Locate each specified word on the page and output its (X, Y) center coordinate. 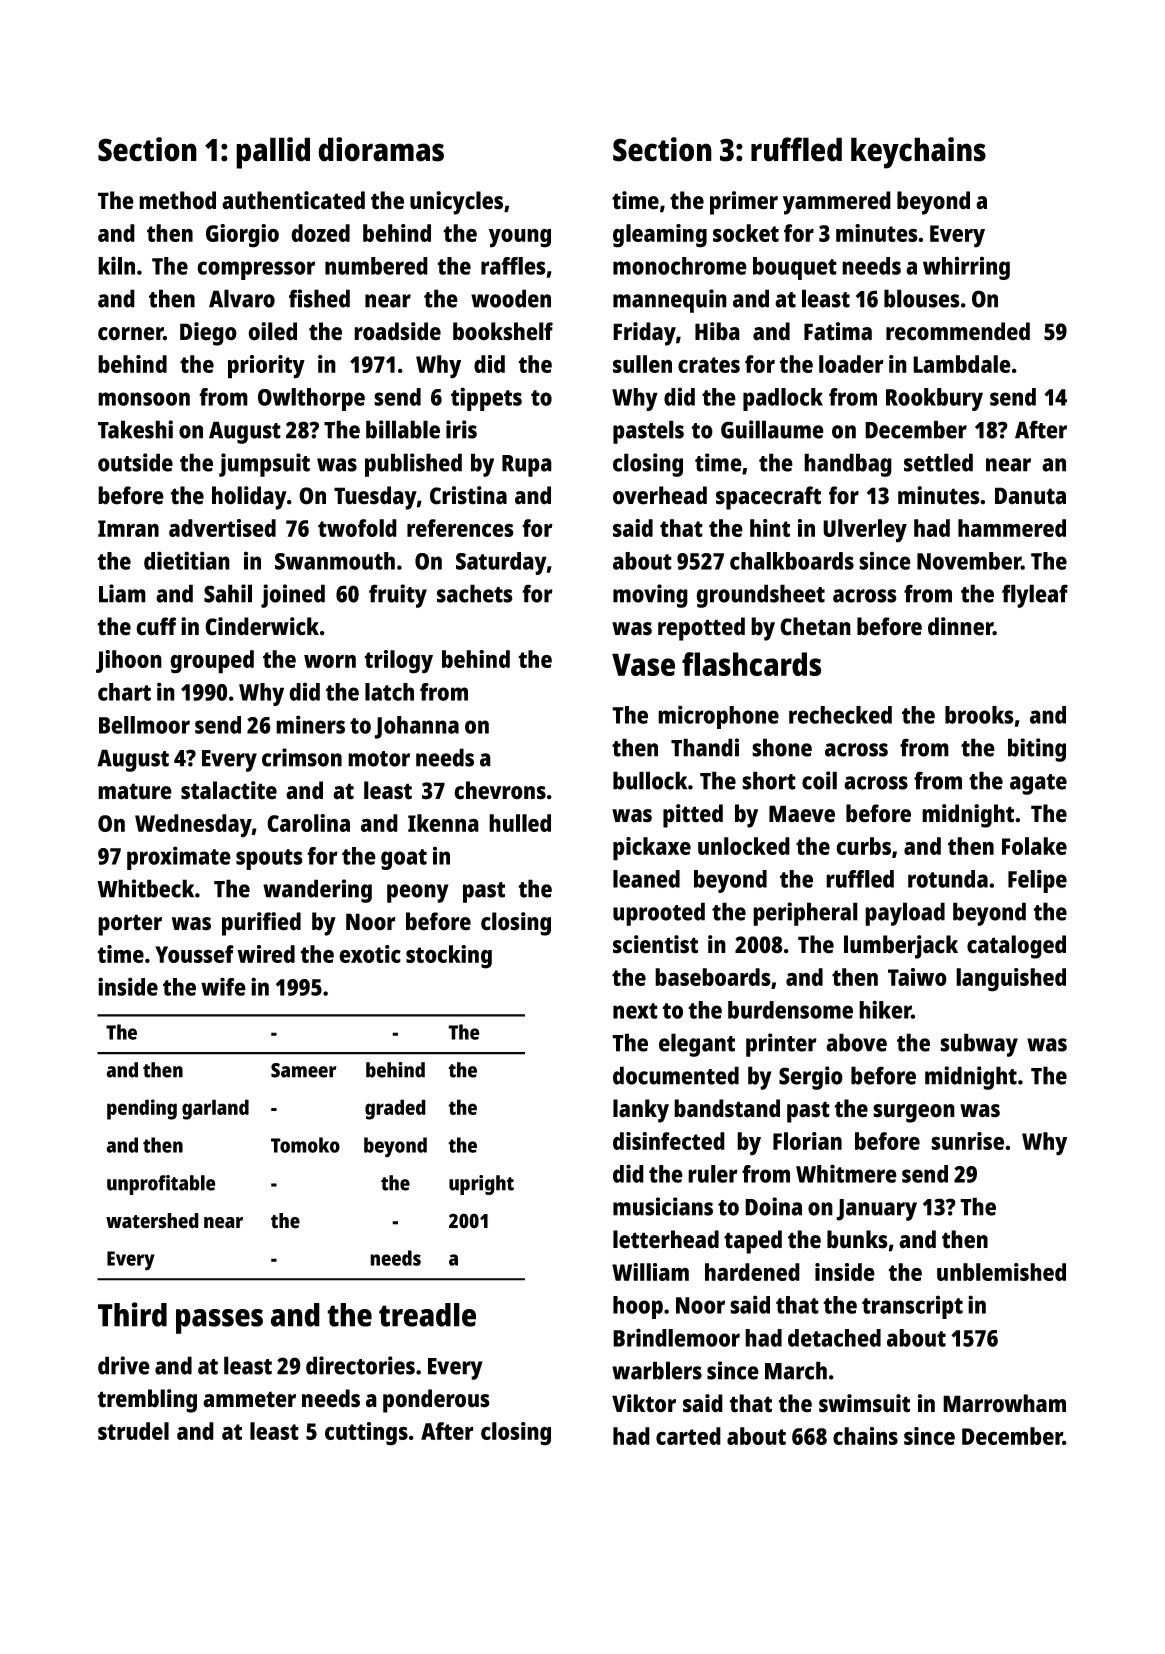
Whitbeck (145, 888)
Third (132, 1314)
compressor (256, 270)
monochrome (680, 266)
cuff (156, 626)
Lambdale (962, 364)
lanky (641, 1111)
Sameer (304, 1070)
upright (481, 1185)
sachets (475, 593)
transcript (912, 1307)
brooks (979, 715)
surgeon (914, 1113)
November (969, 561)
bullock (650, 780)
